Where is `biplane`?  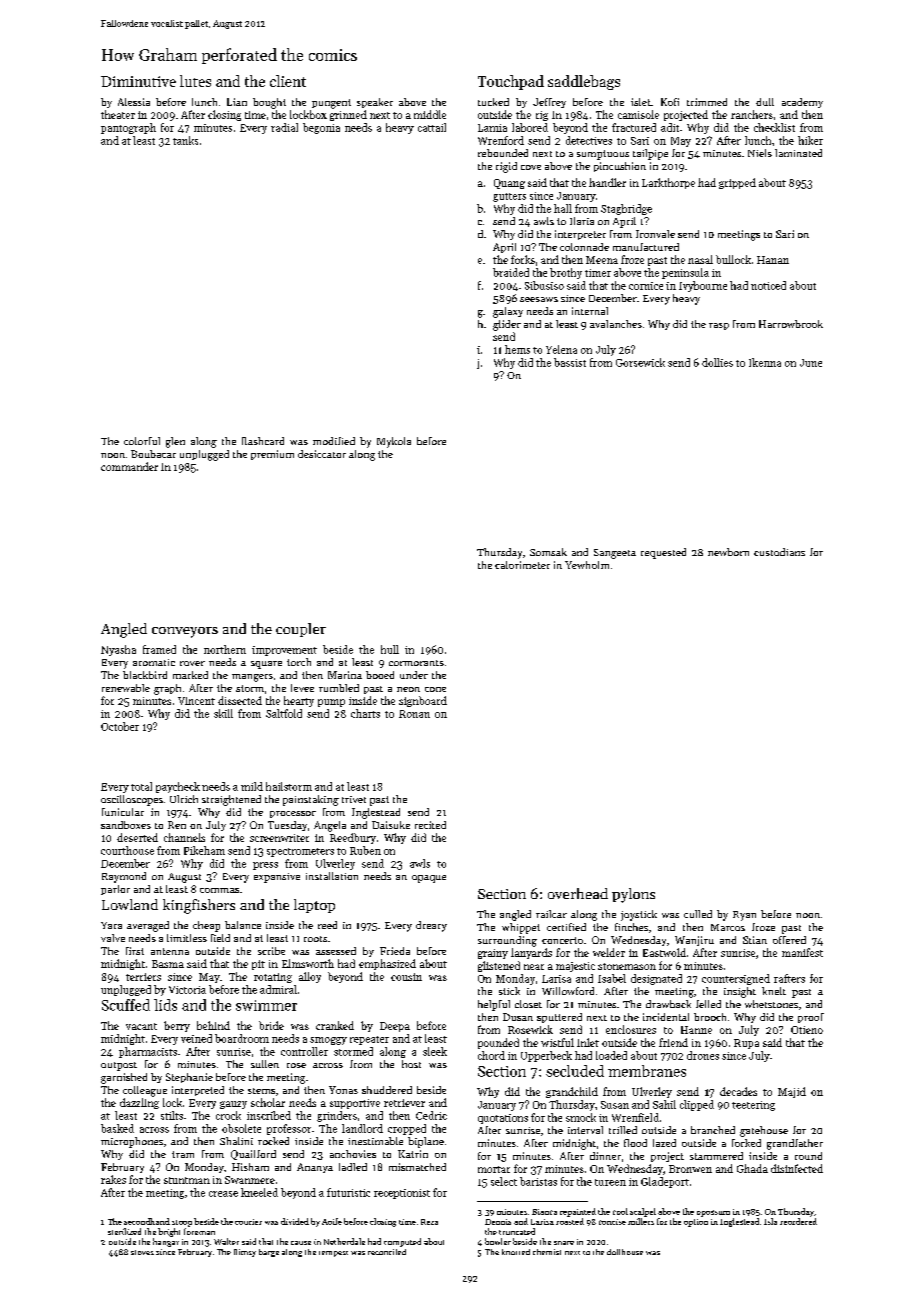
biplane is located at coordinates (426, 1142).
